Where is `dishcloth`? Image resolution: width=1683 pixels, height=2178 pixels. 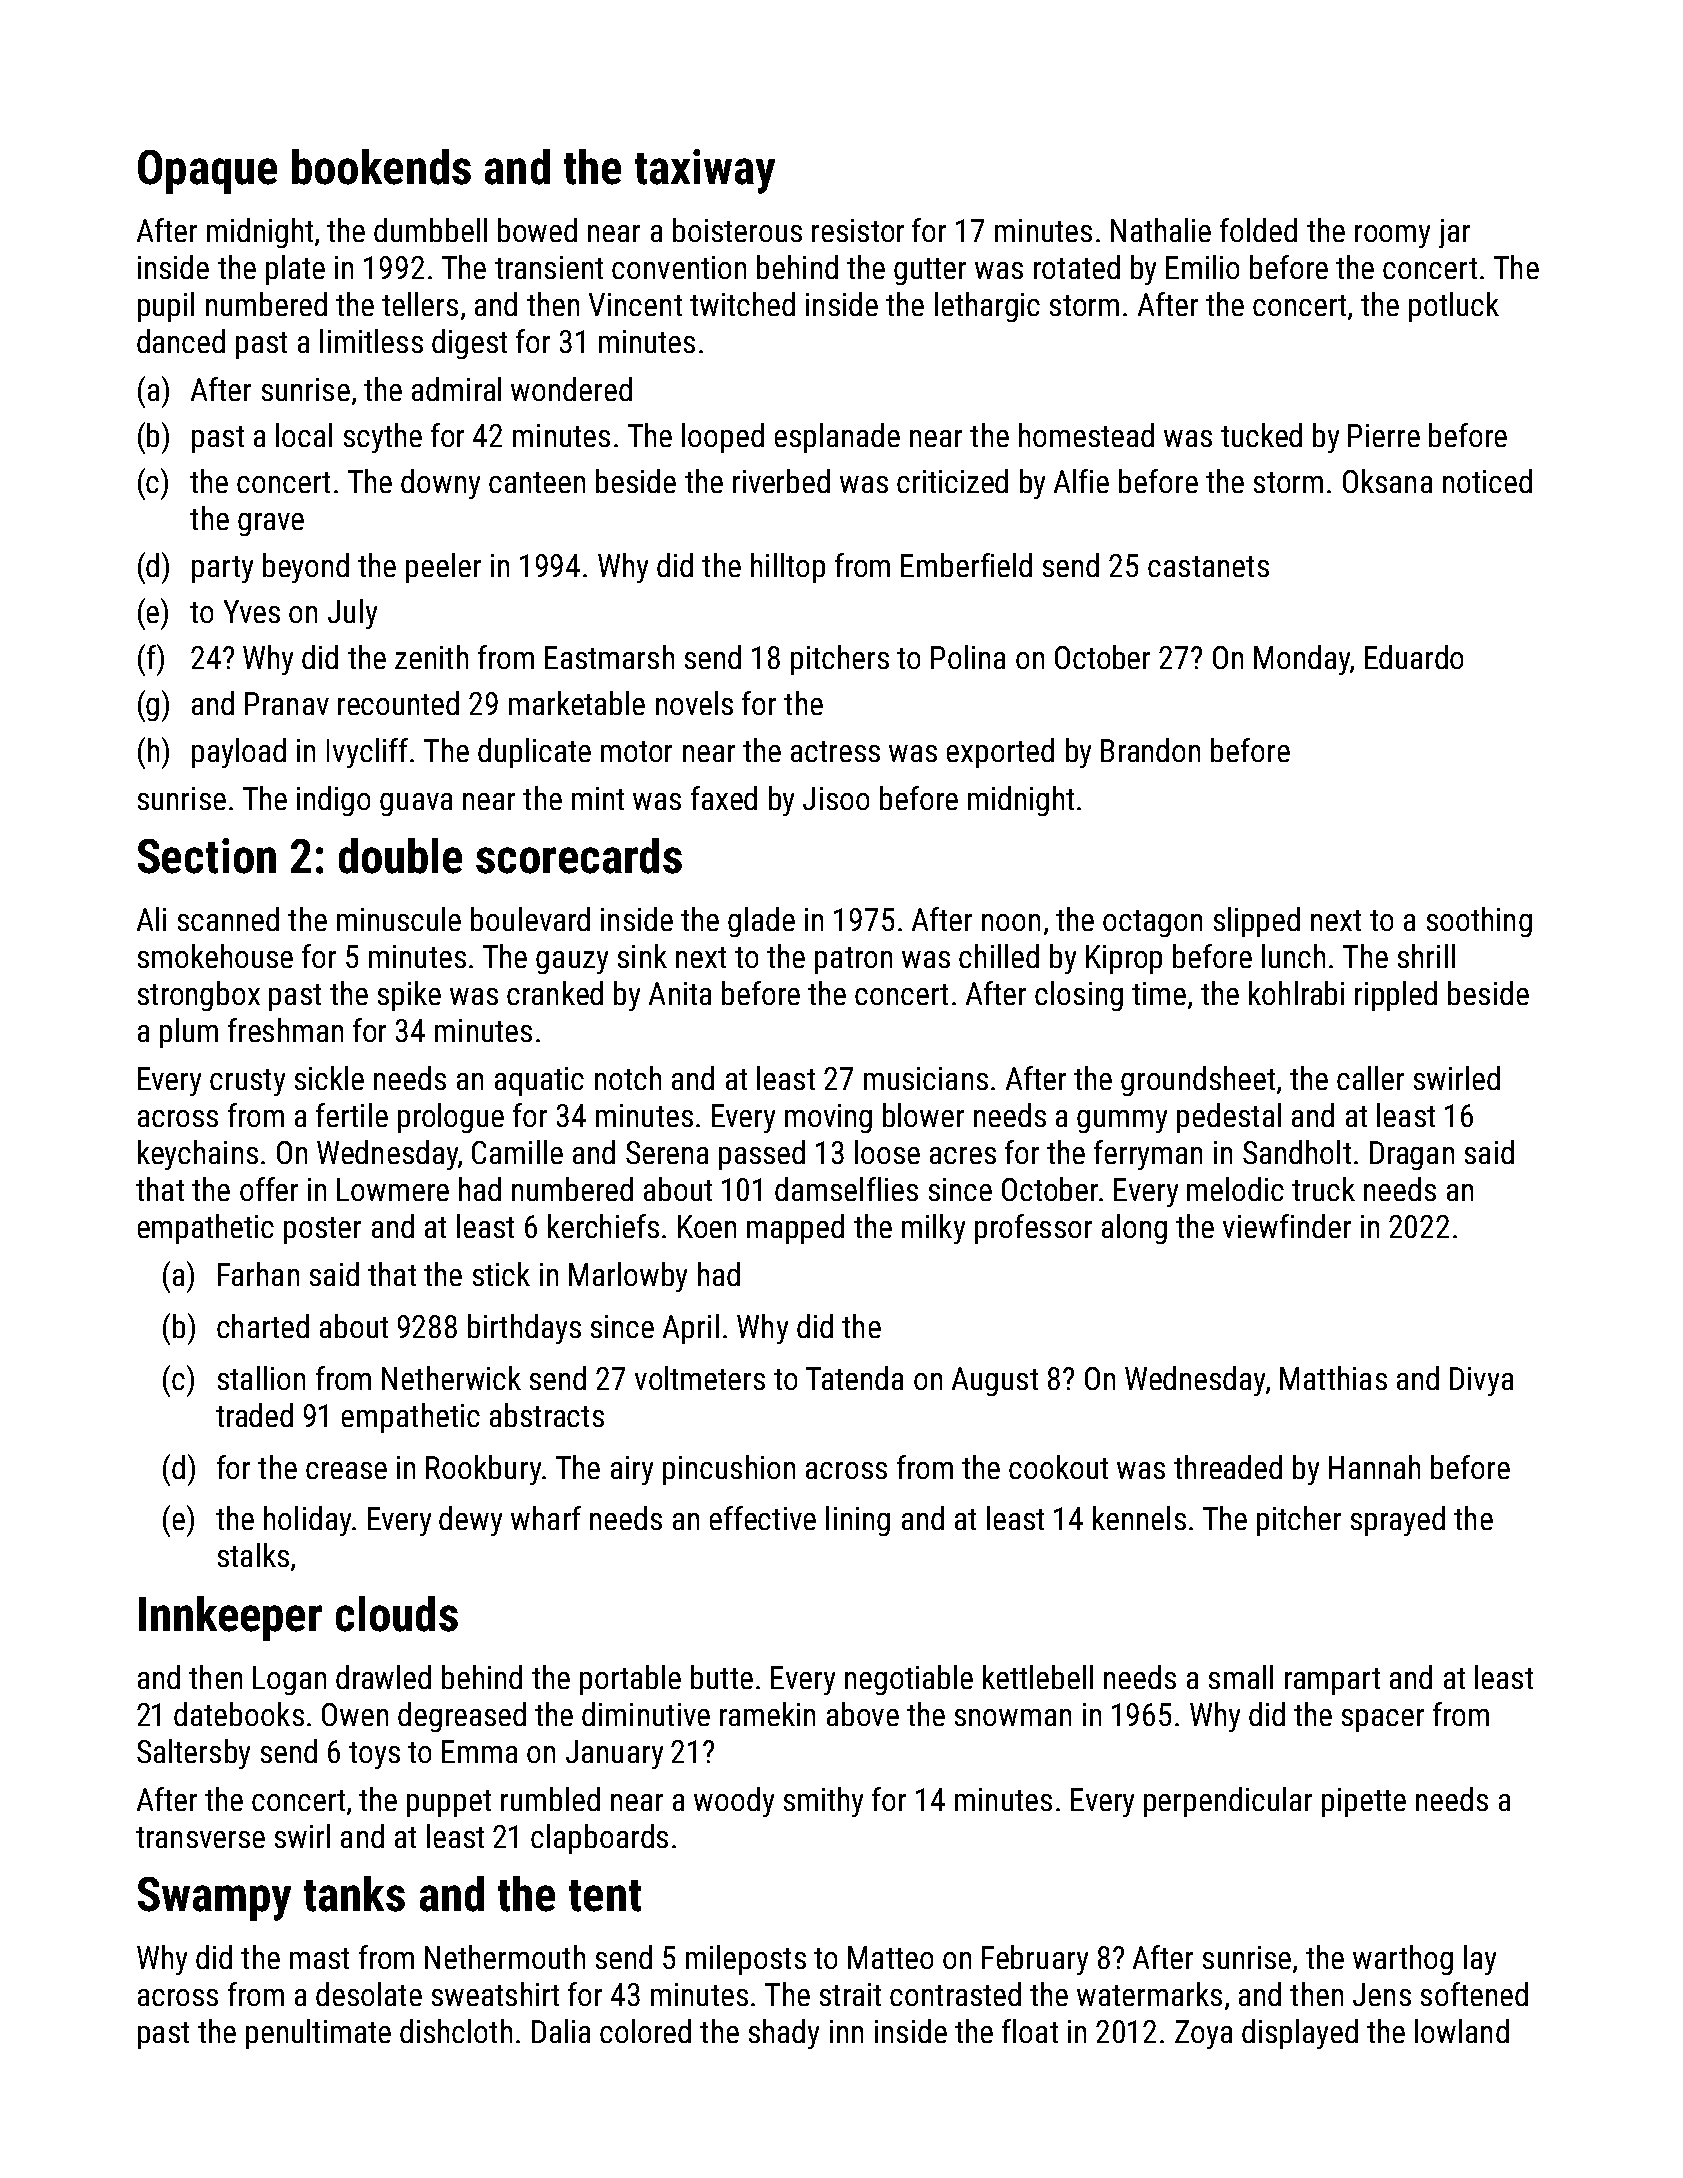
dishcloth is located at coordinates (456, 2031).
